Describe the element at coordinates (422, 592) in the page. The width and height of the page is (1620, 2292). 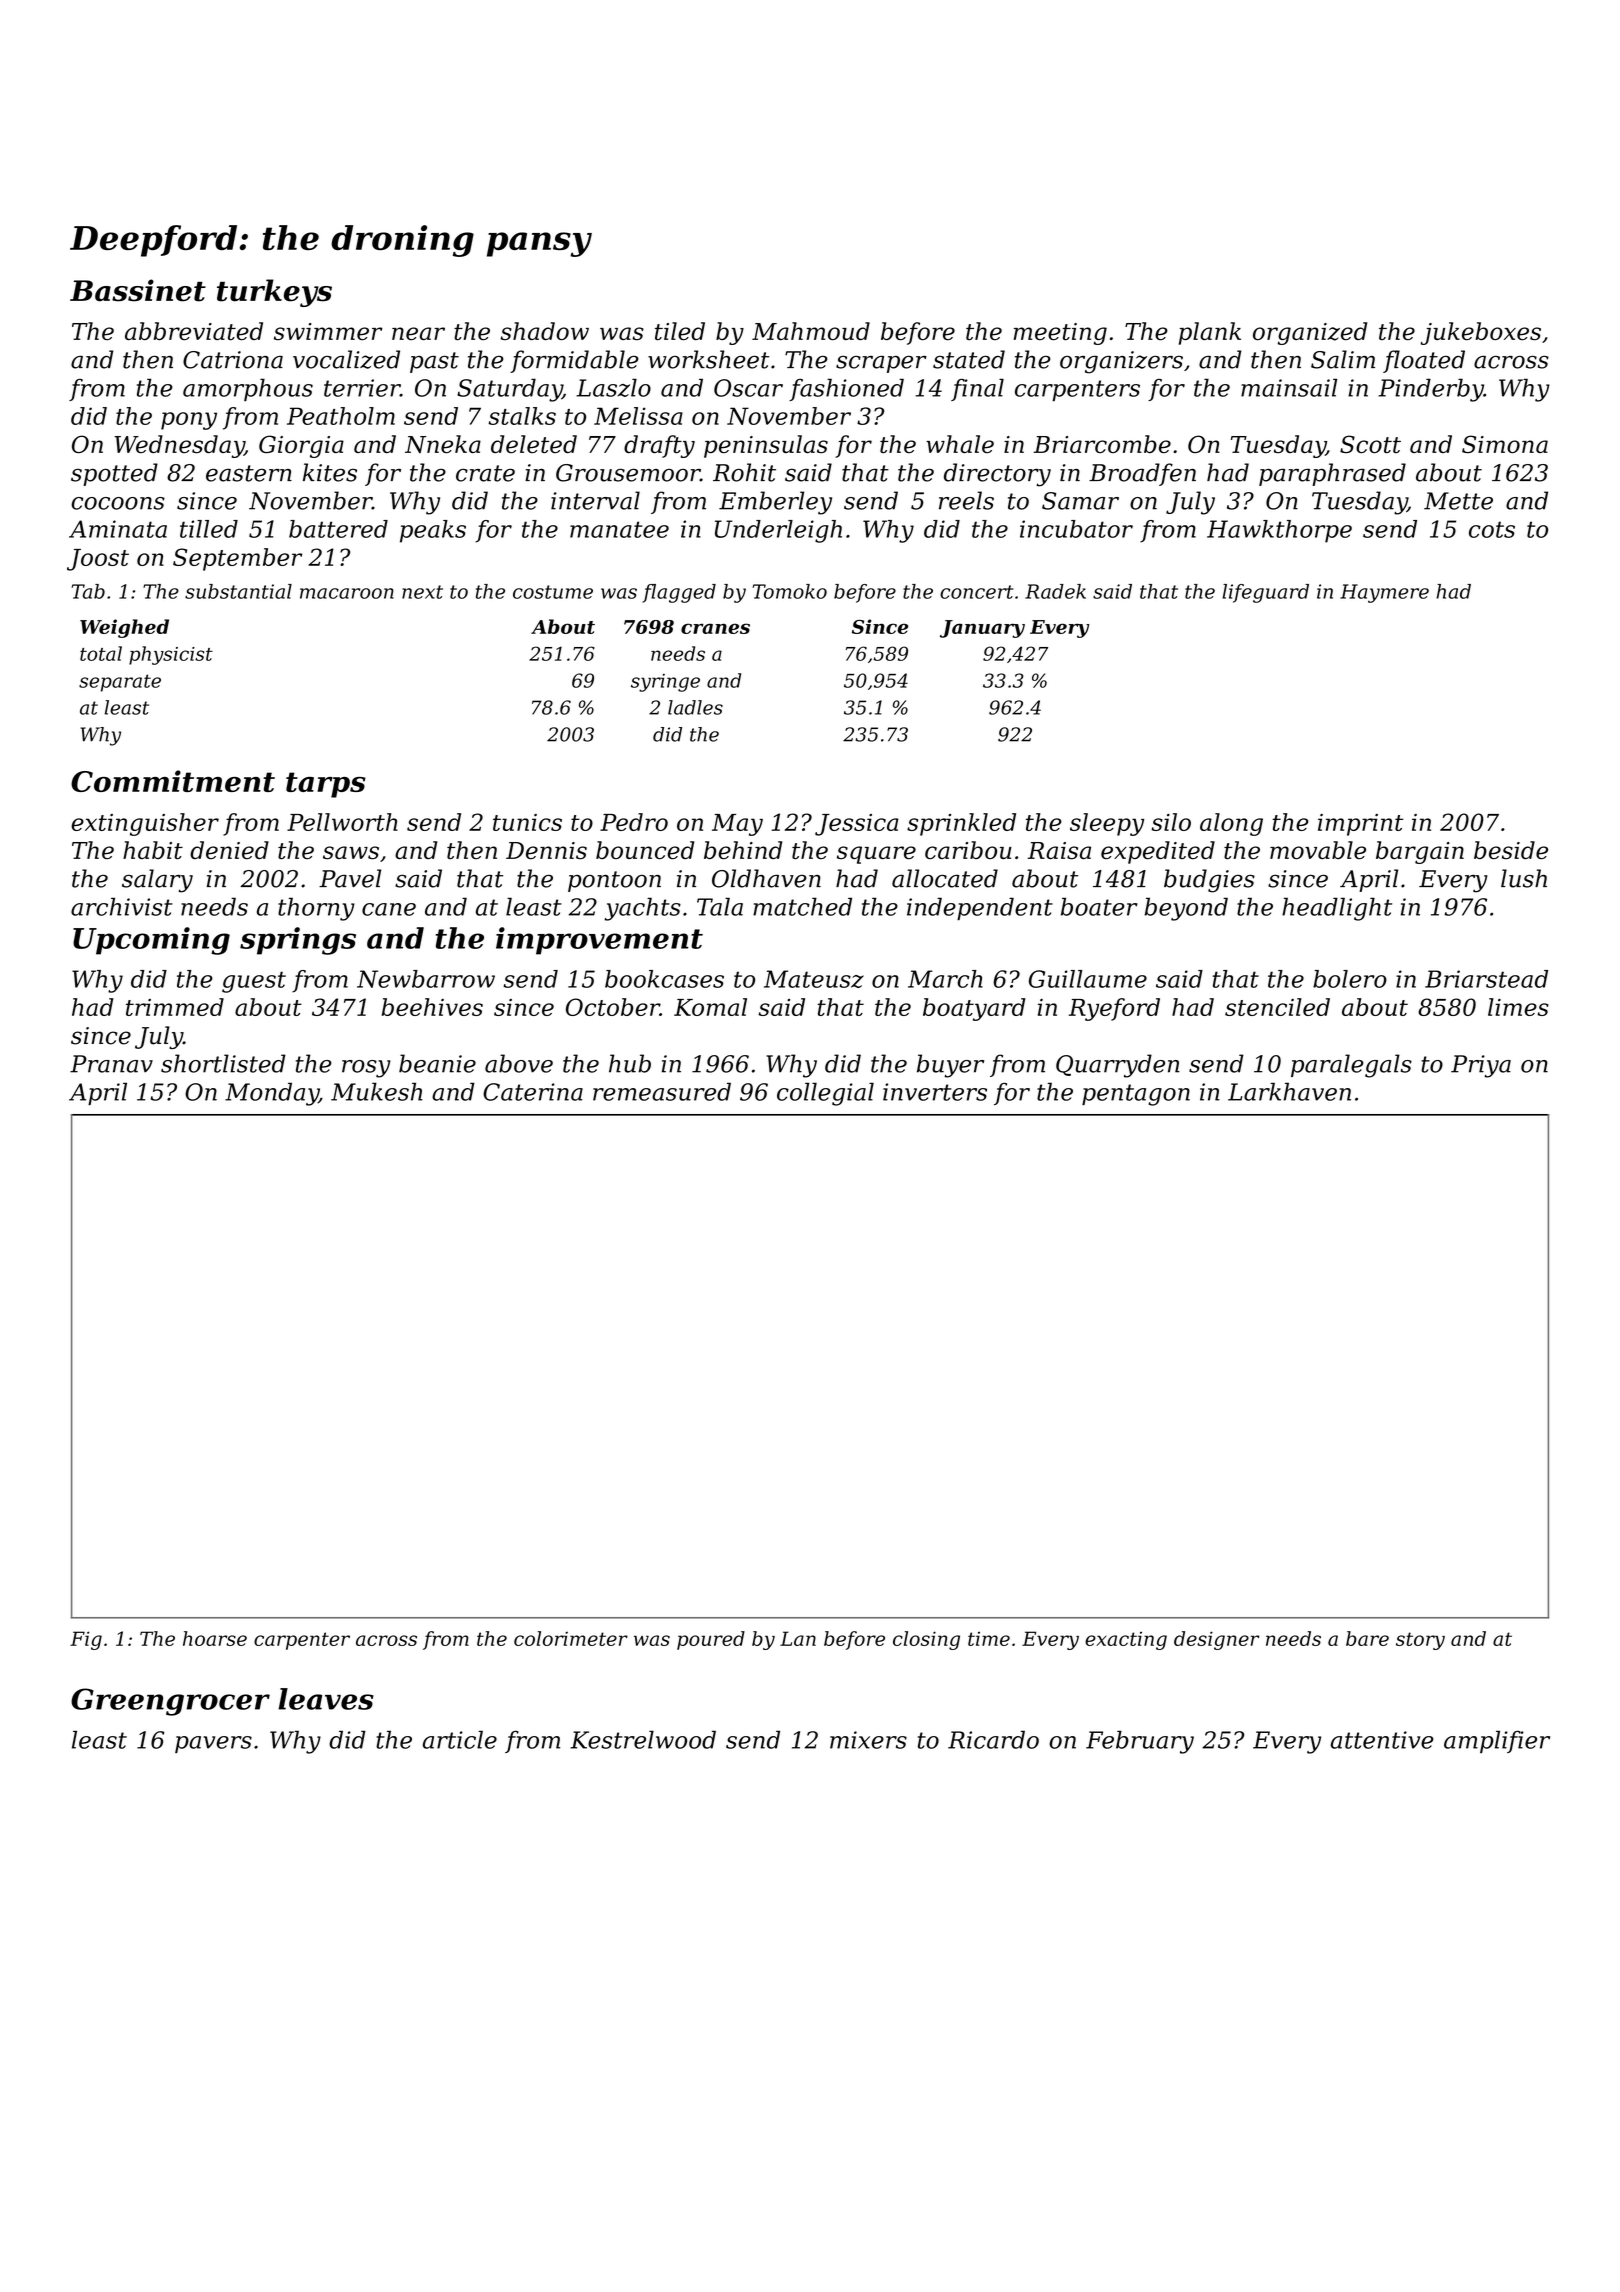
I see `next` at that location.
